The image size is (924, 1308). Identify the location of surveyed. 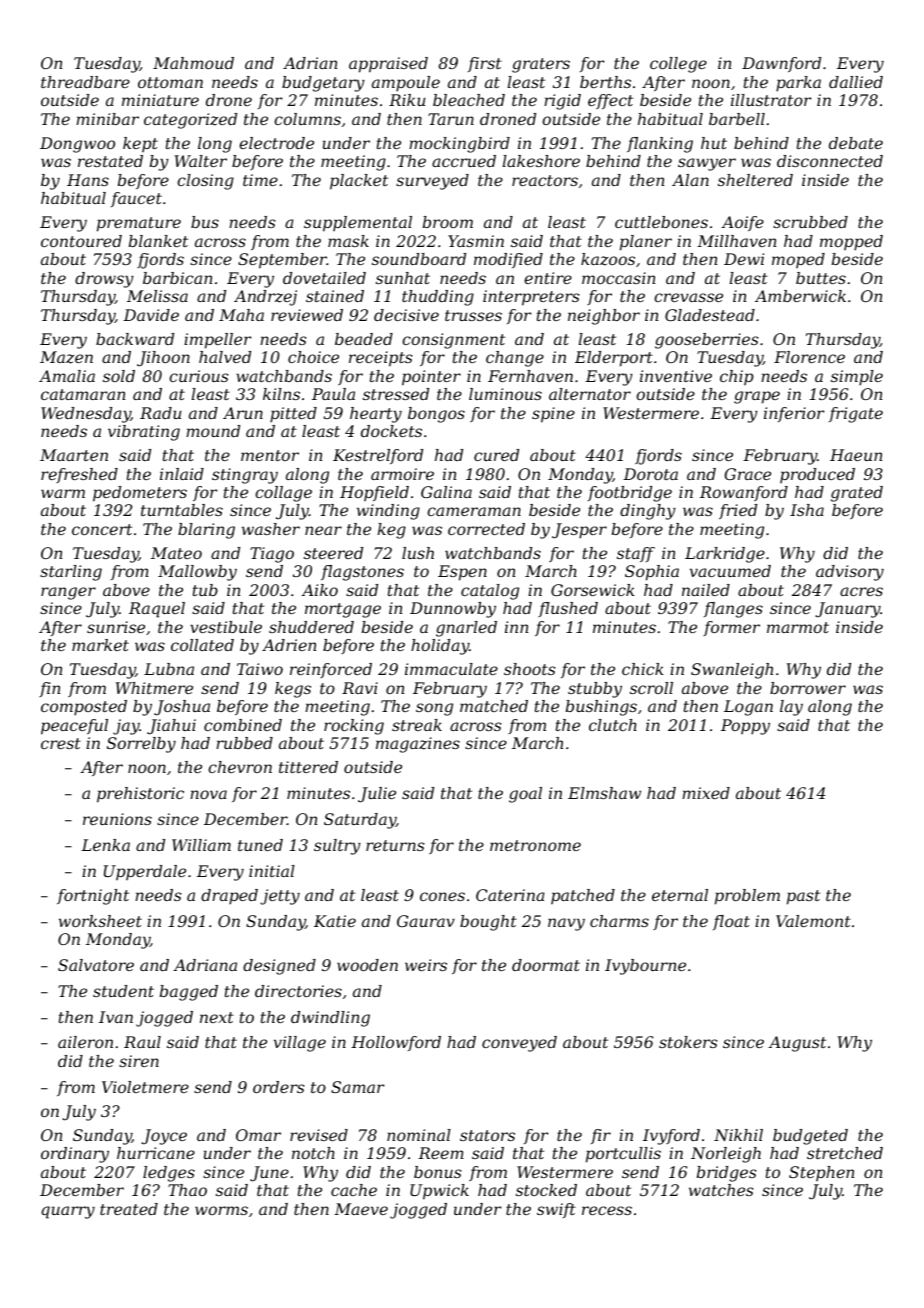
(432, 182).
